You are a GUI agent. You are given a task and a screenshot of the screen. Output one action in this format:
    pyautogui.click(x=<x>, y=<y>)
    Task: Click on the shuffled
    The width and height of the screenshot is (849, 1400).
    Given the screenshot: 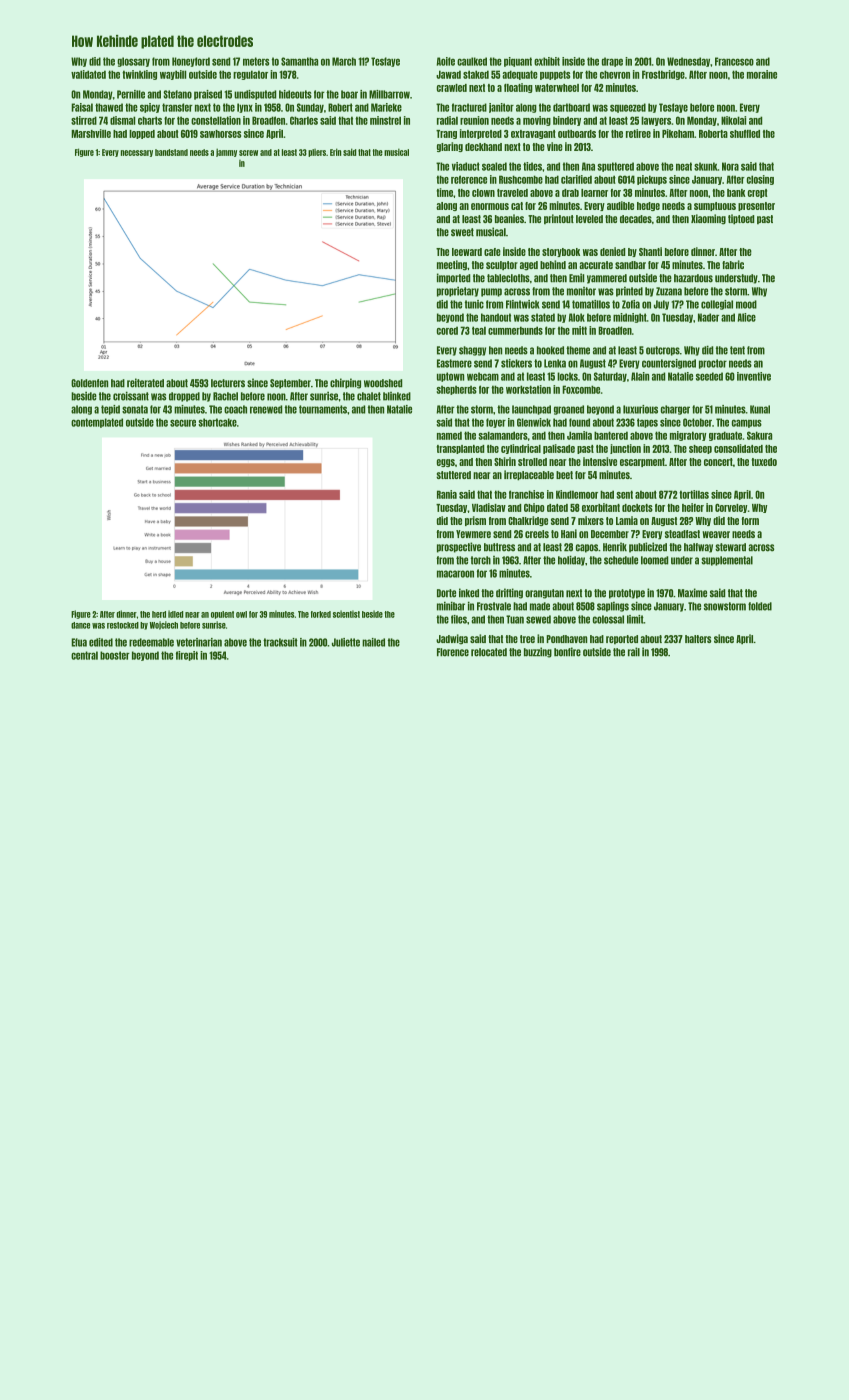 What is the action you would take?
    pyautogui.click(x=745, y=134)
